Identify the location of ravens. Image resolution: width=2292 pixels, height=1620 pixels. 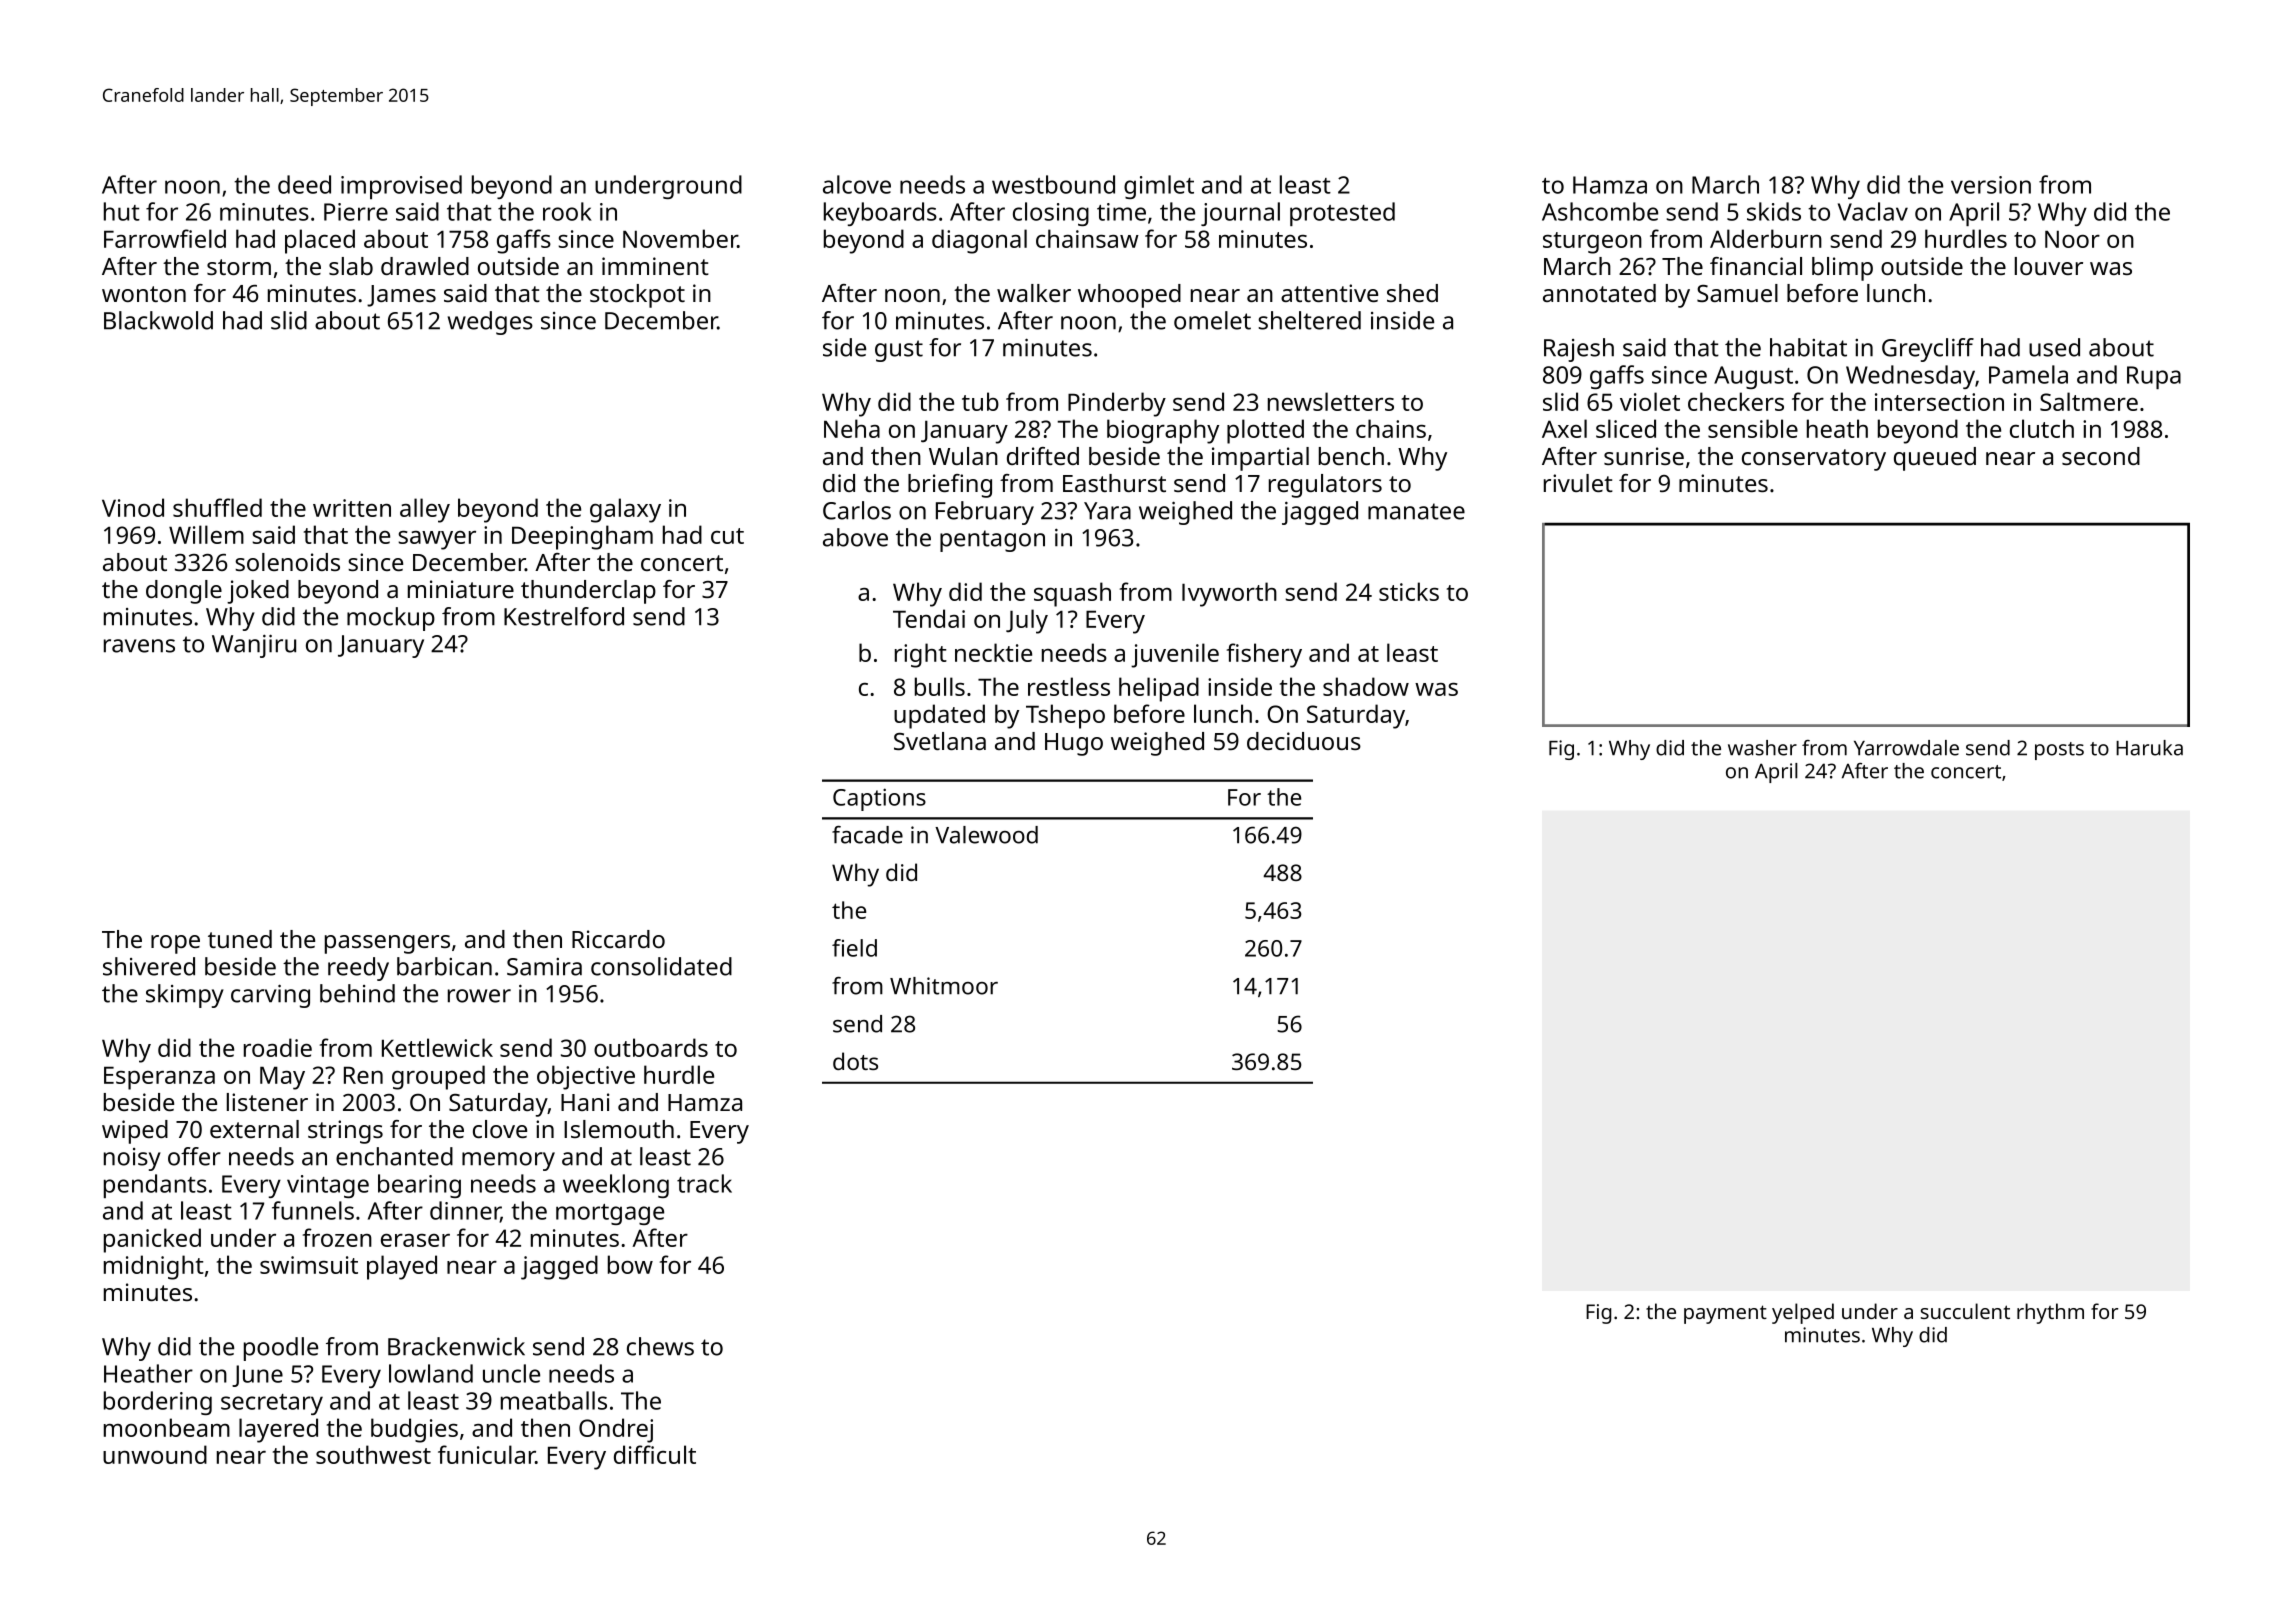
(139, 646).
